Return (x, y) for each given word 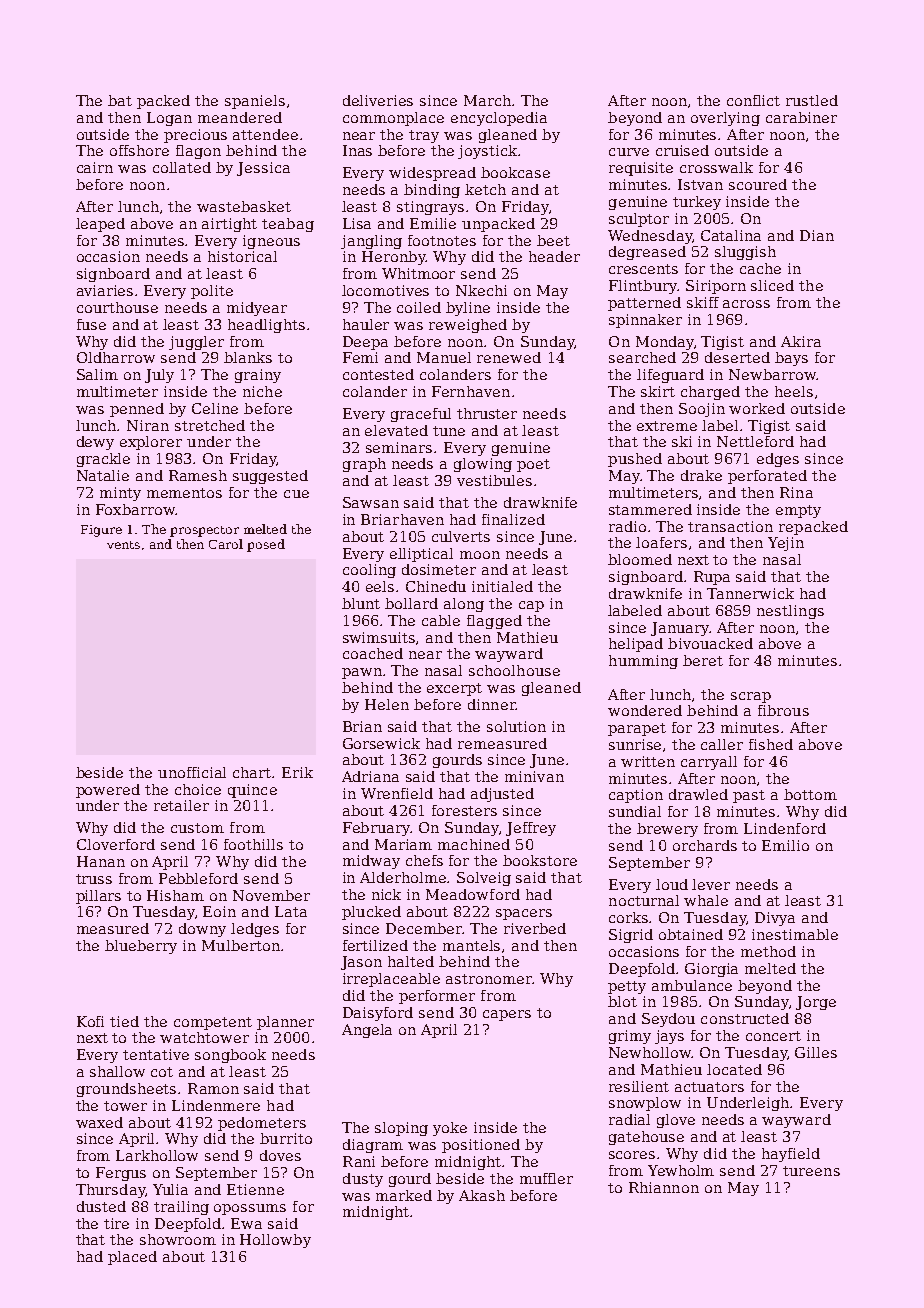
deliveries (378, 100)
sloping (401, 1129)
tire (116, 1223)
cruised (682, 150)
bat (120, 100)
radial (629, 1119)
